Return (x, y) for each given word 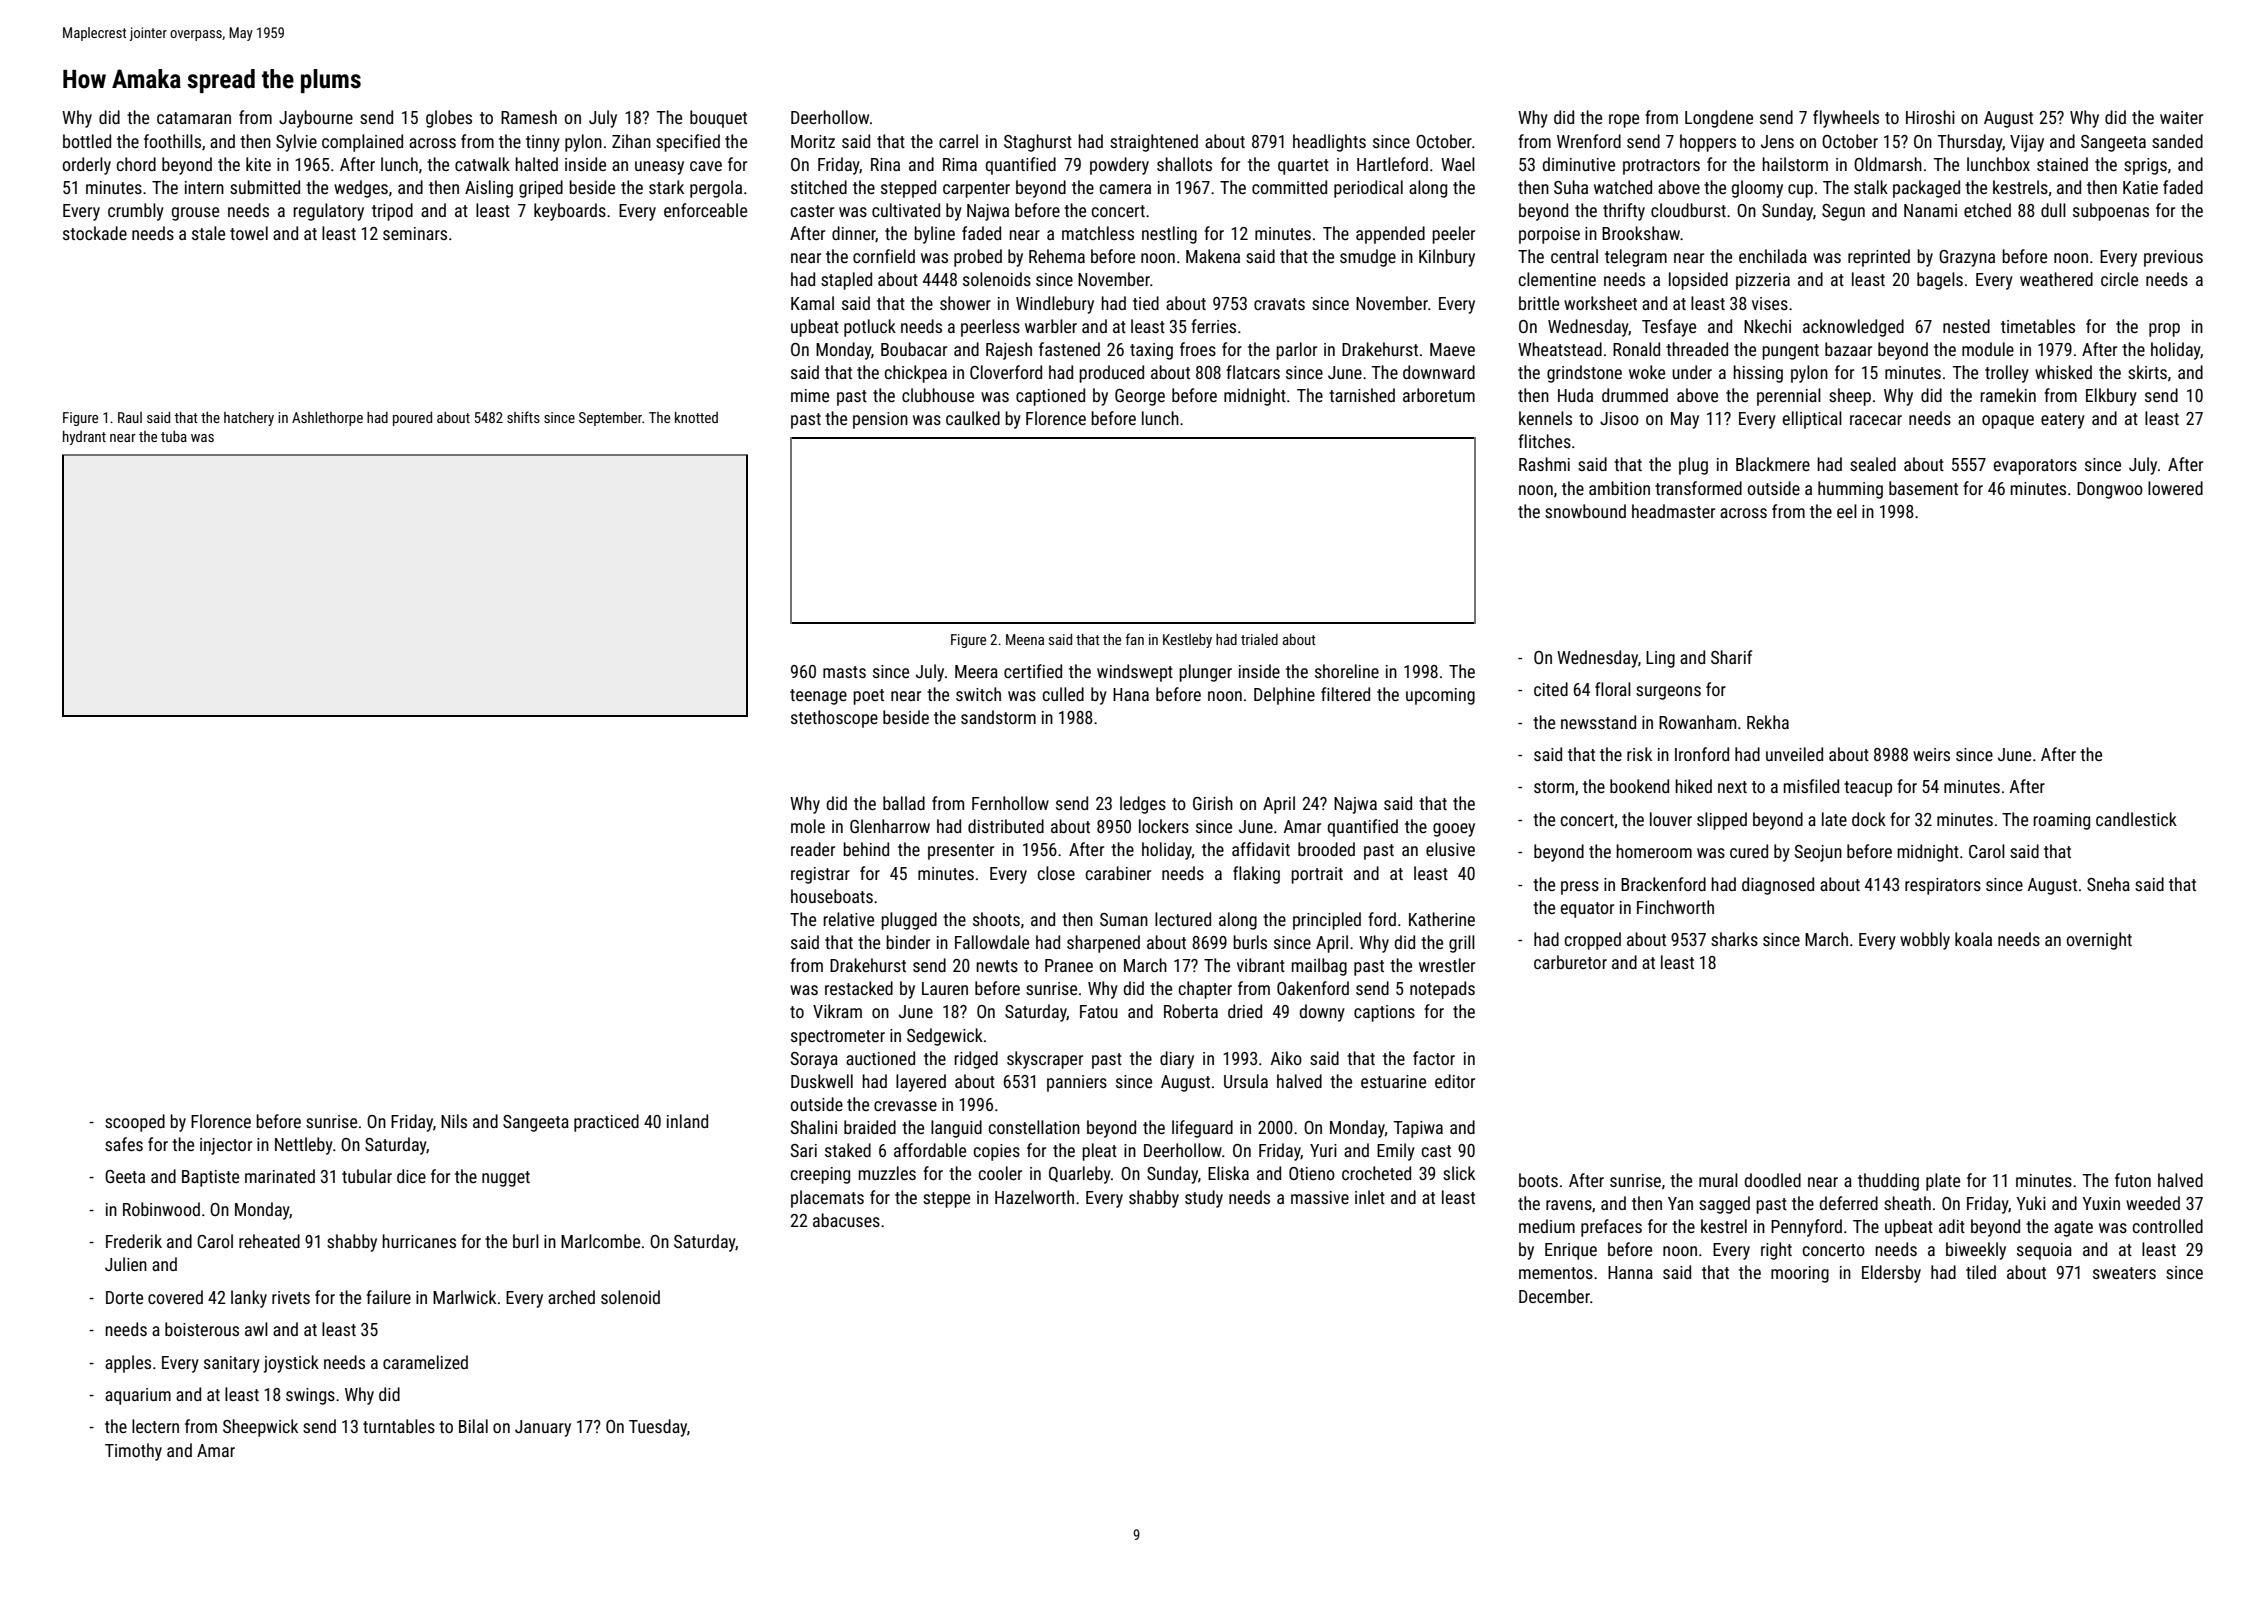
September (610, 419)
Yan (1680, 1203)
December (1554, 1296)
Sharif (1731, 657)
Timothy (133, 1452)
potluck (870, 328)
